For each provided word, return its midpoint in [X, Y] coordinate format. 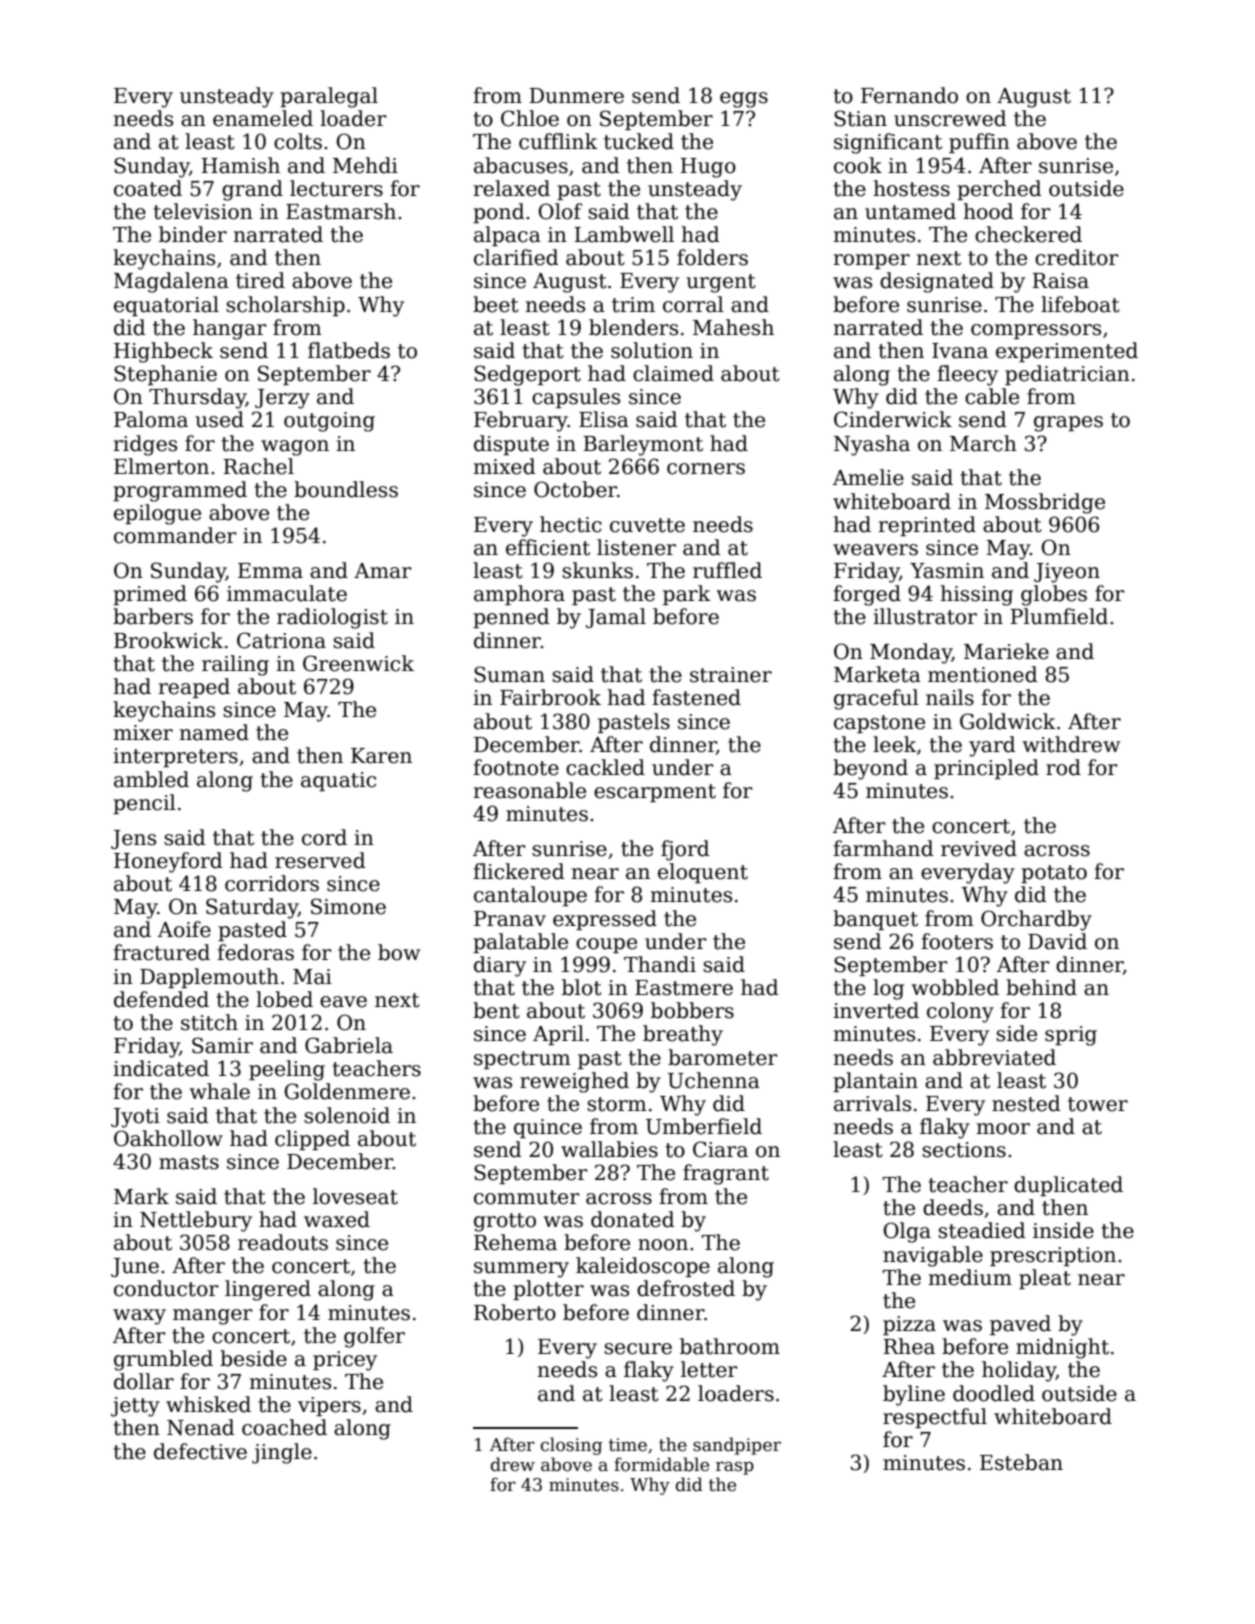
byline [914, 1395]
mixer [143, 733]
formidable [661, 1464]
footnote [516, 767]
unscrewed [950, 118]
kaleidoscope [643, 1267]
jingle [282, 1453]
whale [220, 1091]
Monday [911, 653]
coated [148, 188]
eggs [744, 100]
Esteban [1021, 1462]
